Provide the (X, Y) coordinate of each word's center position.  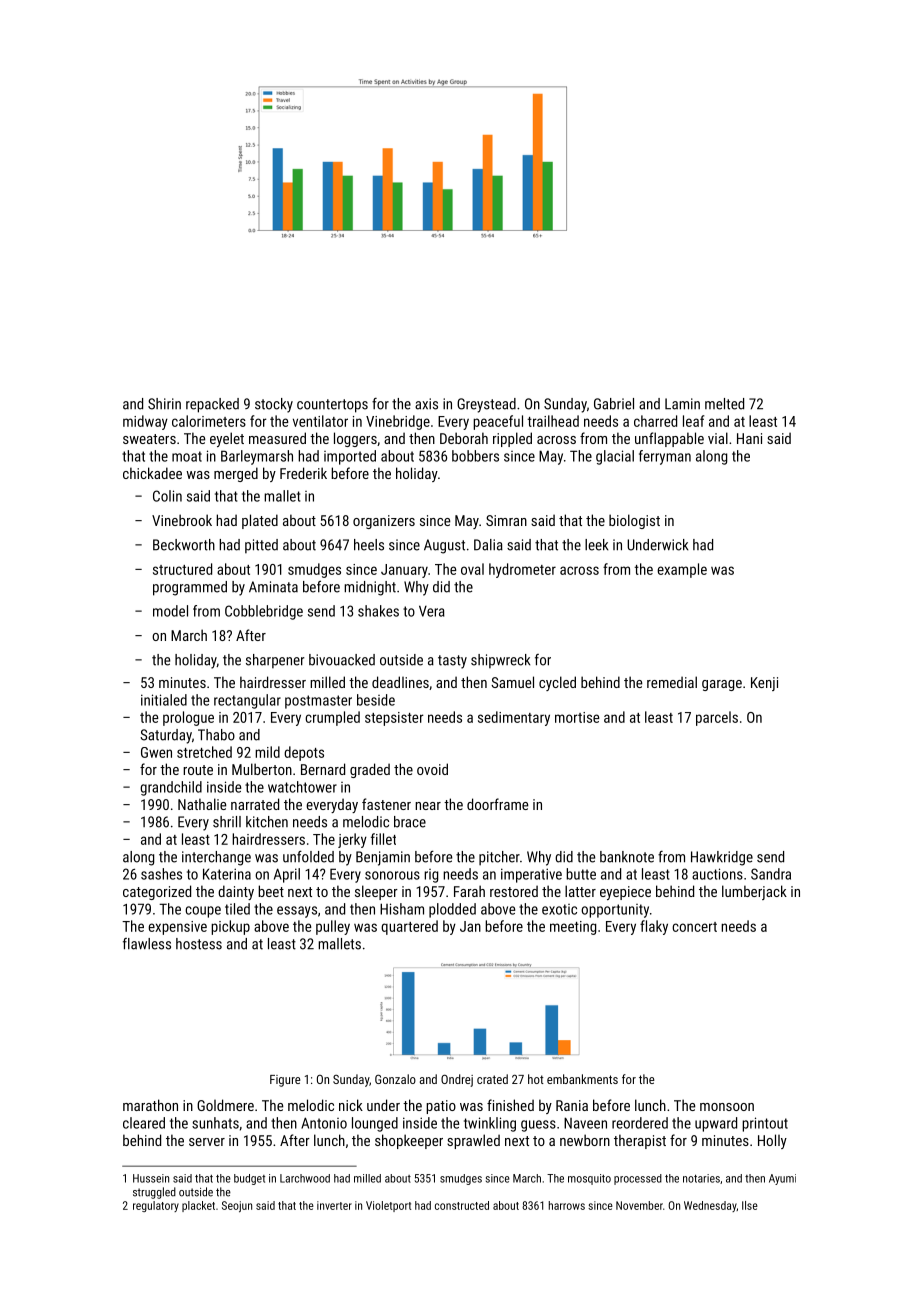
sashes (161, 874)
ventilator (320, 421)
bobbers (475, 456)
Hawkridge (722, 858)
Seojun (237, 1206)
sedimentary (514, 718)
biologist (634, 521)
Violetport (388, 1206)
